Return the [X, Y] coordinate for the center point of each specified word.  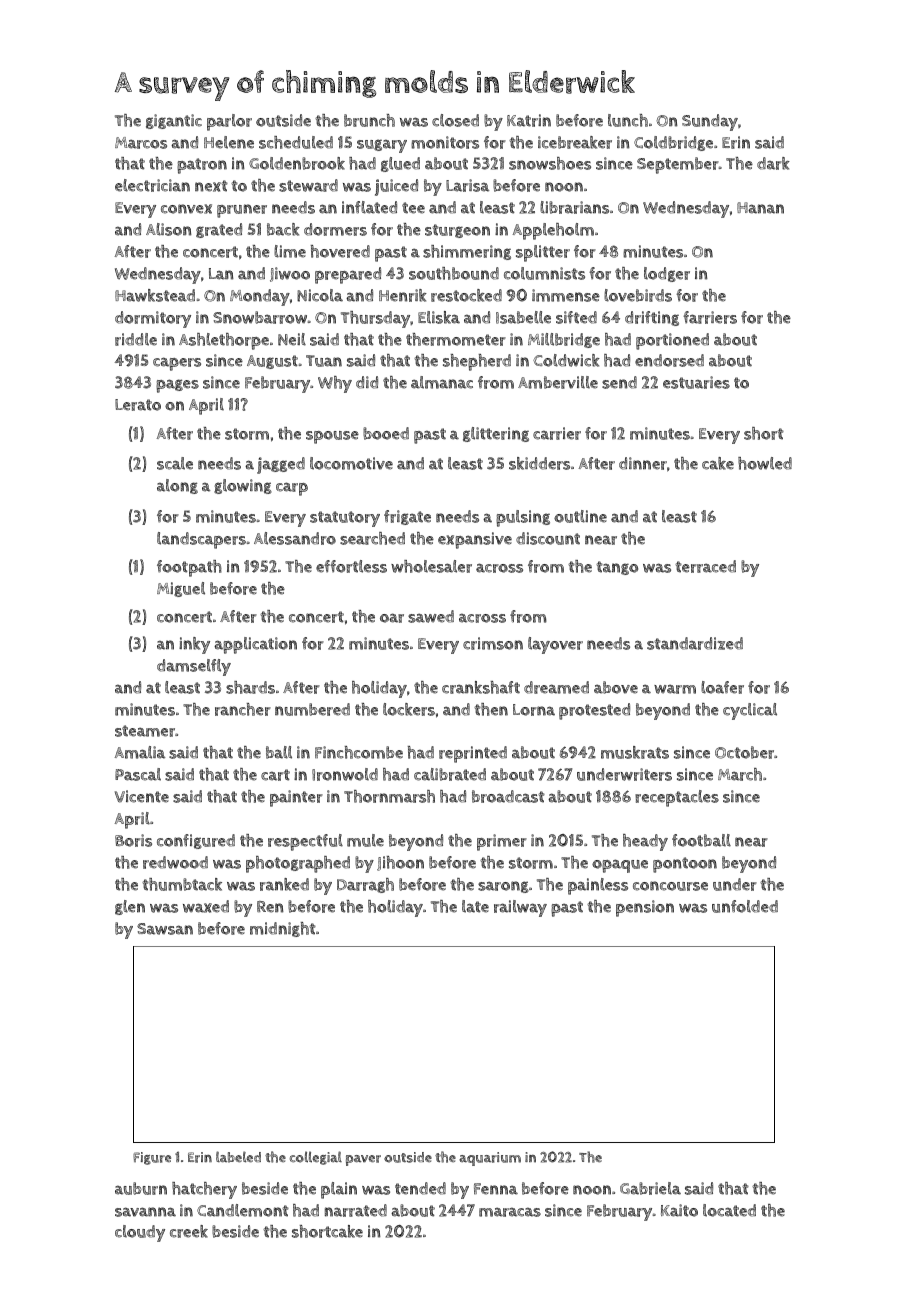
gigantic [174, 121]
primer [502, 842]
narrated [356, 1210]
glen [130, 907]
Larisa [467, 185]
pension [645, 908]
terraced [705, 566]
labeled [238, 1157]
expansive [475, 540]
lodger [667, 274]
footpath [189, 568]
